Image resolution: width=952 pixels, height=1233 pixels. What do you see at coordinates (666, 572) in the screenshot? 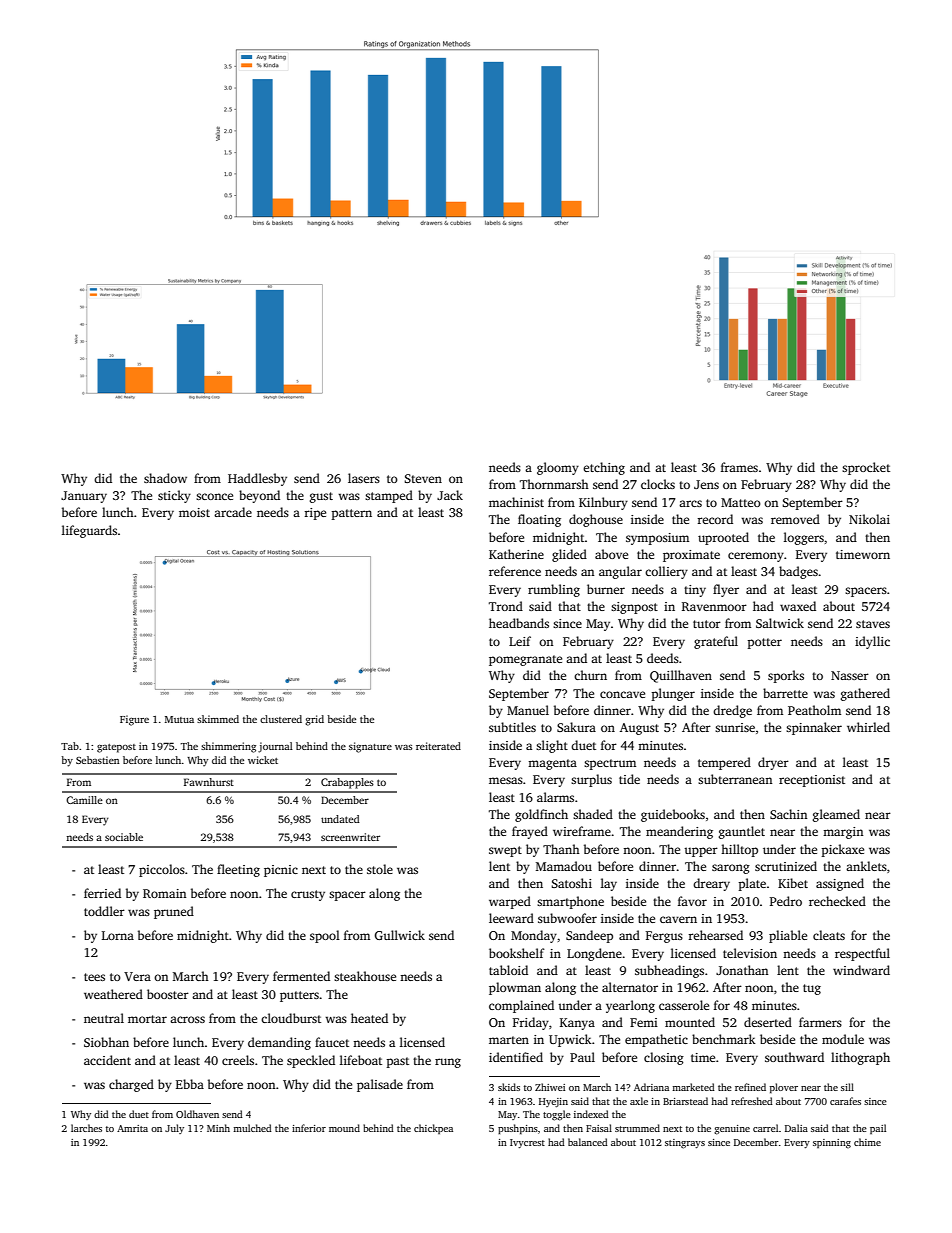
I see `colliery` at bounding box center [666, 572].
